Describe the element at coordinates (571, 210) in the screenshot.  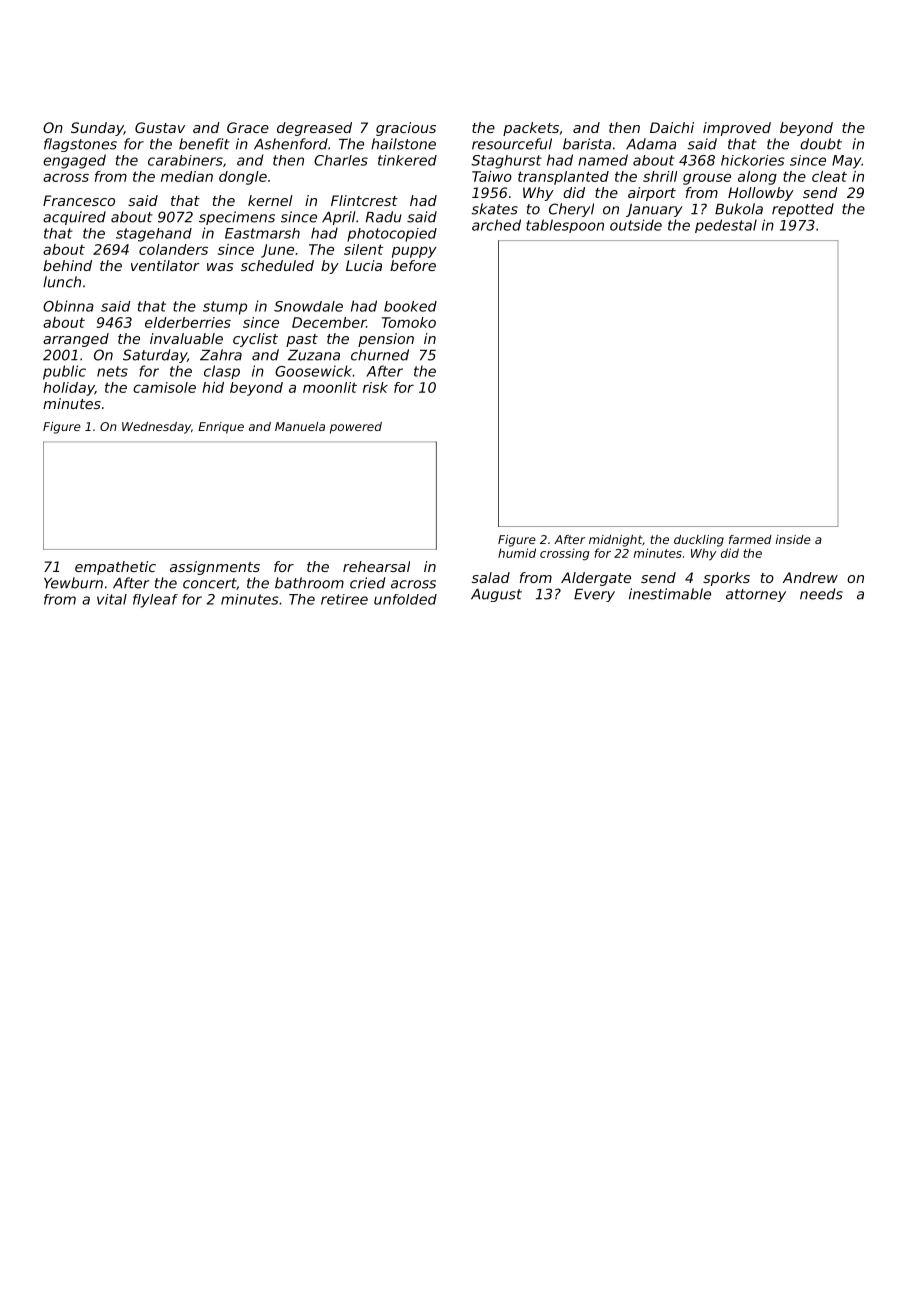
I see `Cheryl` at that location.
